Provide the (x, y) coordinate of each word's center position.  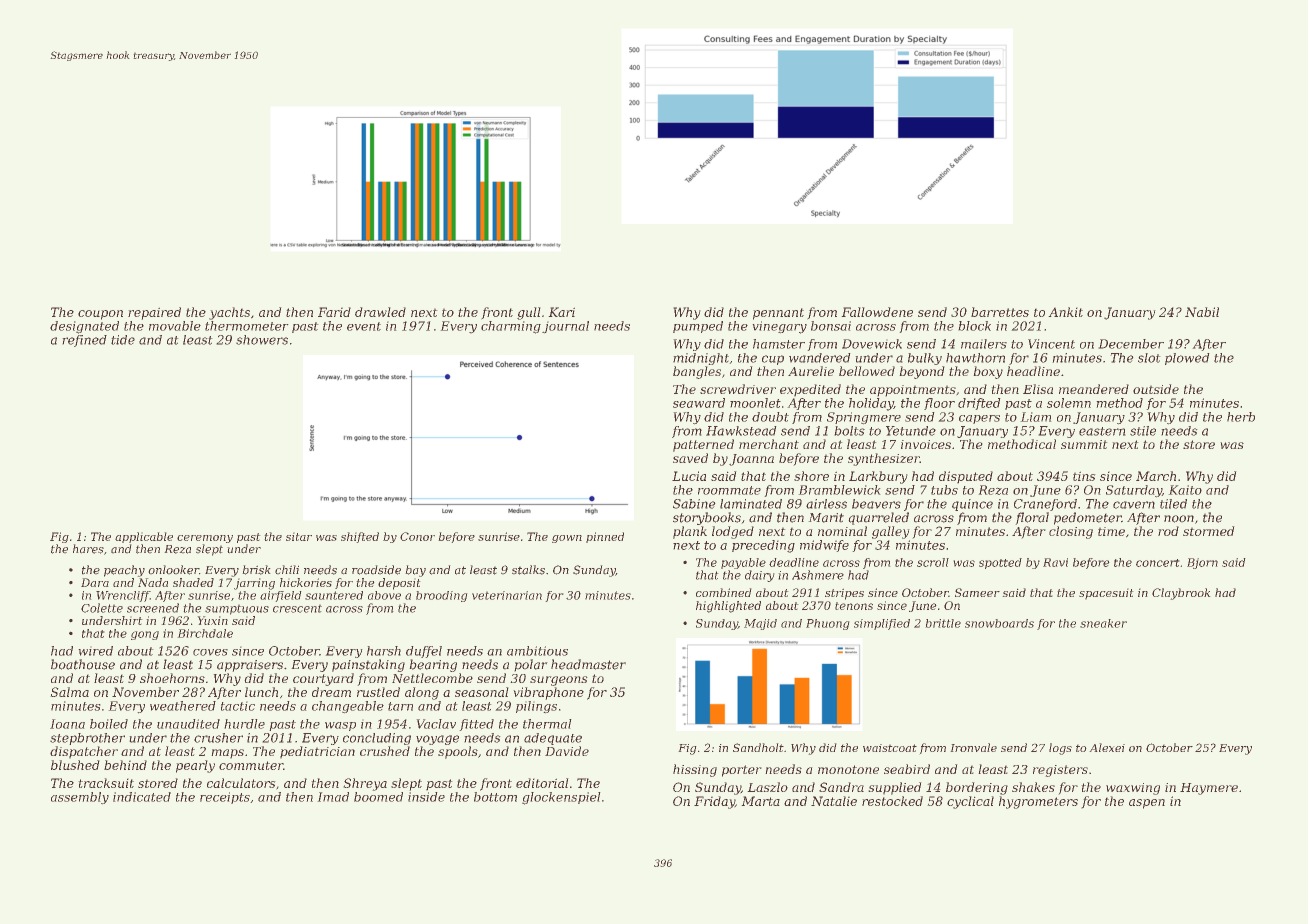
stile (1143, 431)
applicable (144, 537)
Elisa (1038, 389)
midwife (824, 546)
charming (511, 327)
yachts (229, 313)
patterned (703, 445)
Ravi (1055, 562)
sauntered (334, 595)
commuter (251, 765)
